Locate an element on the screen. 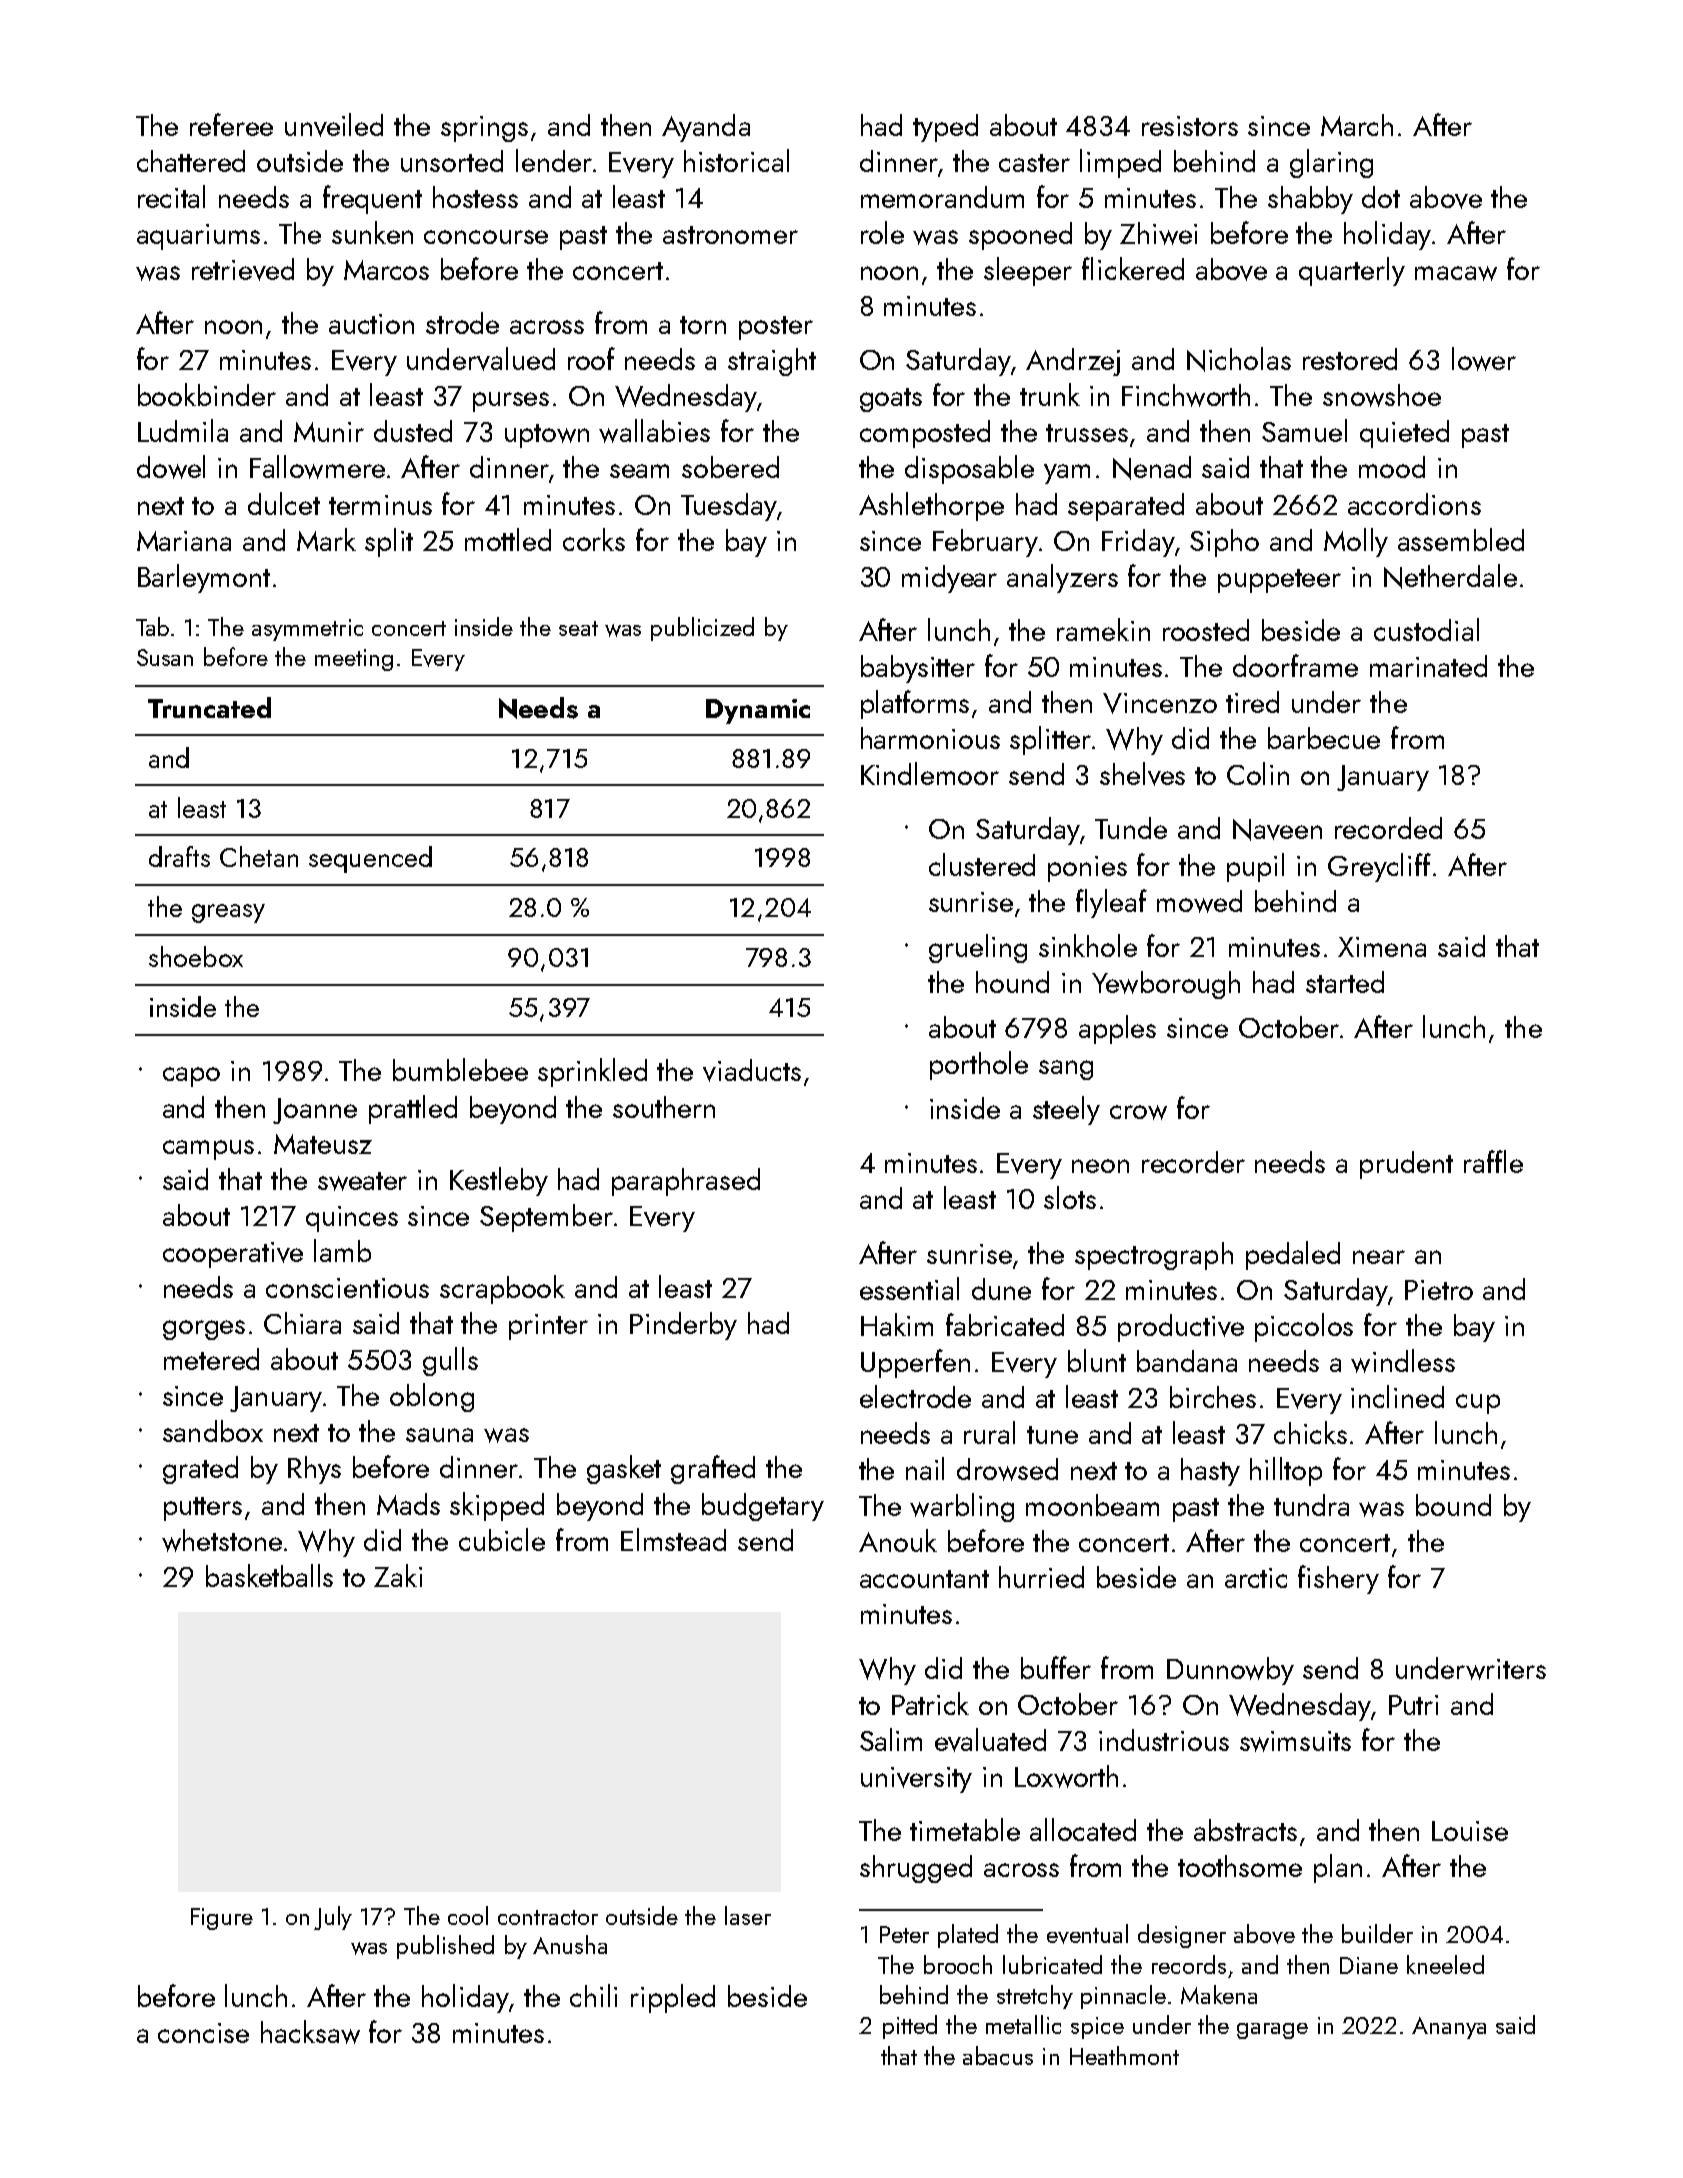 Image resolution: width=1683 pixels, height=2178 pixels. viaducts is located at coordinates (752, 1070).
